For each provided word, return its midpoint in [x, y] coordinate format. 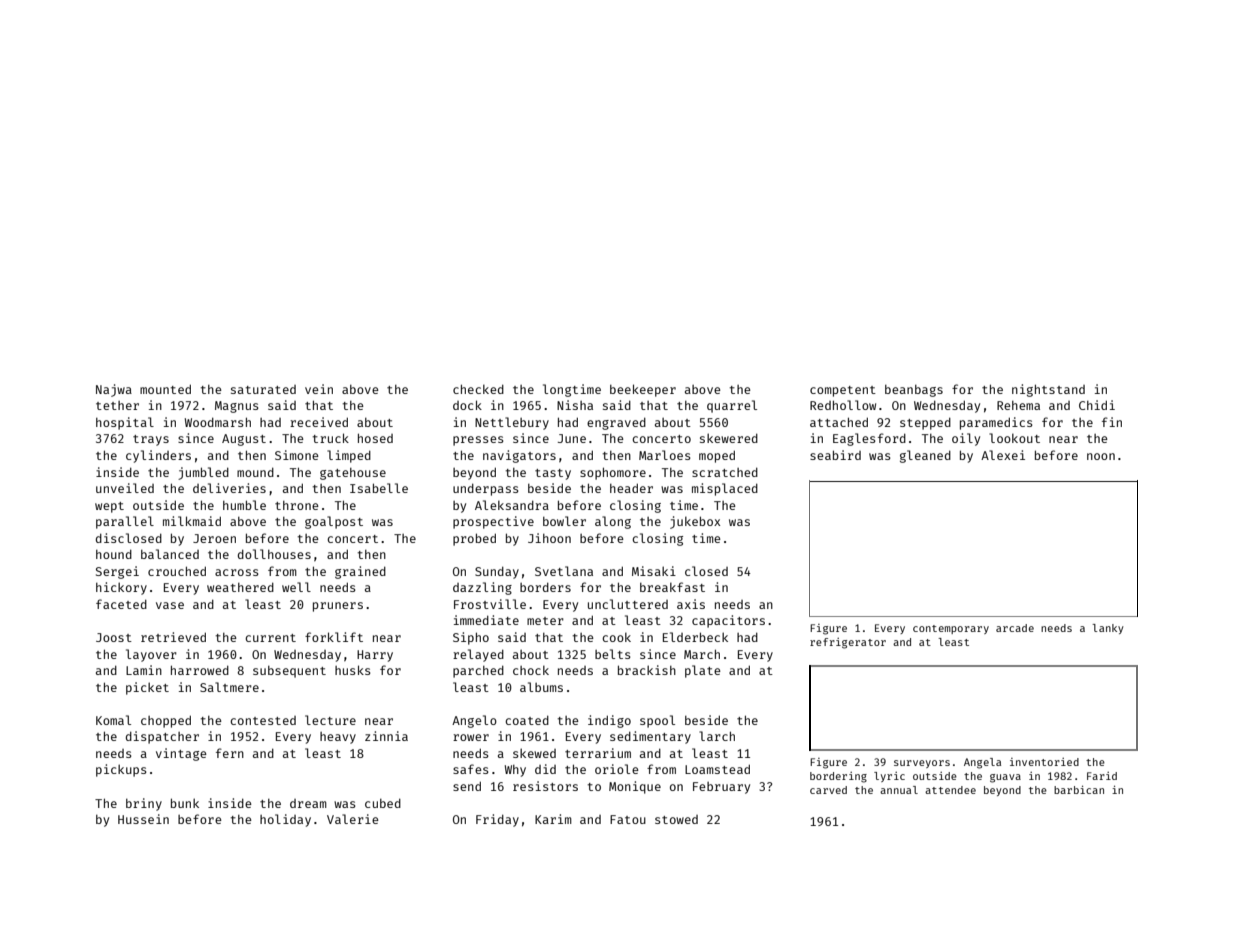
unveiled [125, 488]
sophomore [613, 473]
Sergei [117, 572]
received [319, 422]
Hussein [143, 819]
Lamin [144, 670]
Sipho [471, 638]
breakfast [672, 587]
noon [1101, 456]
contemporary [951, 629]
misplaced [725, 489]
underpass [486, 489]
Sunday [497, 572]
